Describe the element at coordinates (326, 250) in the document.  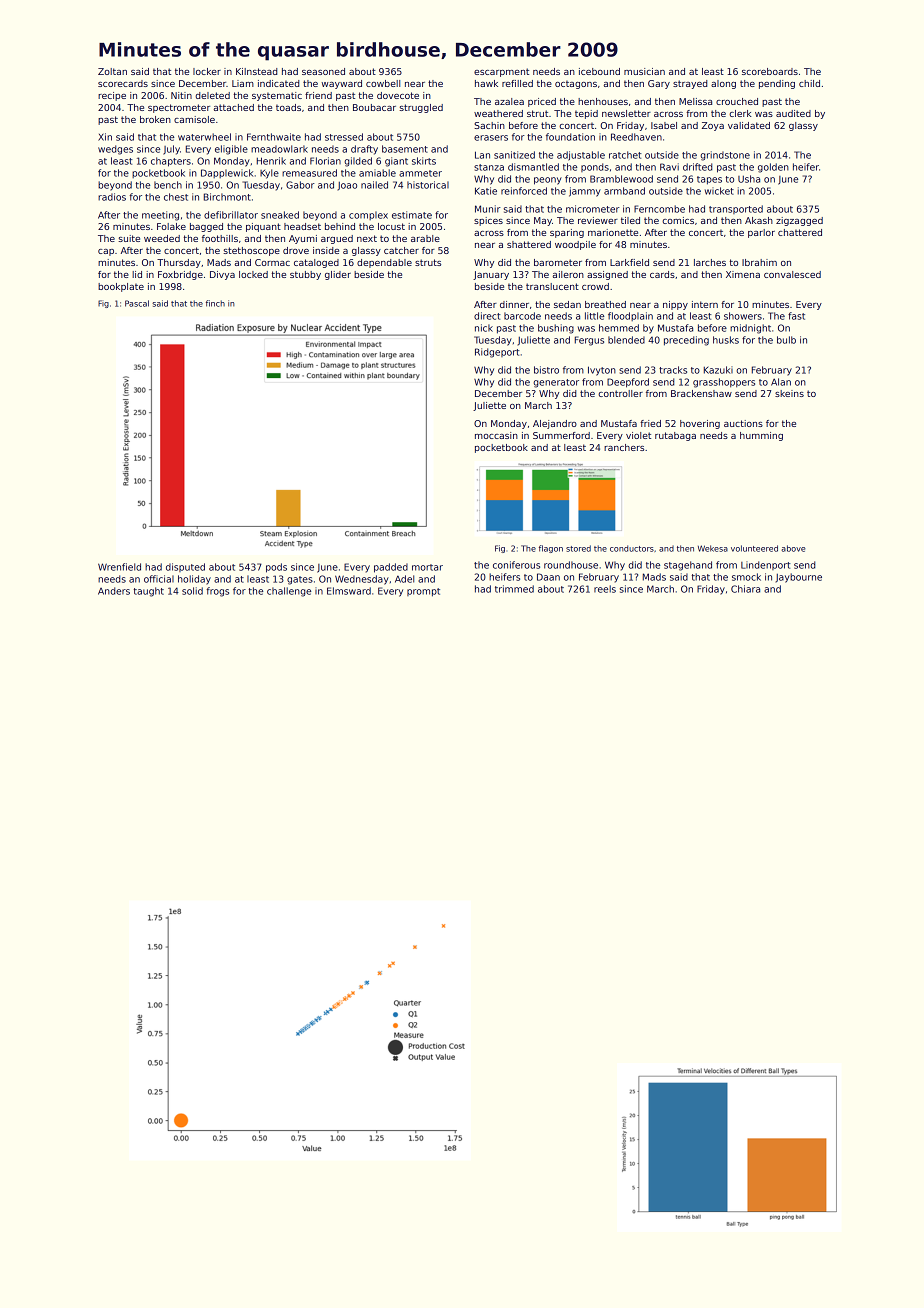
I see `inside` at that location.
